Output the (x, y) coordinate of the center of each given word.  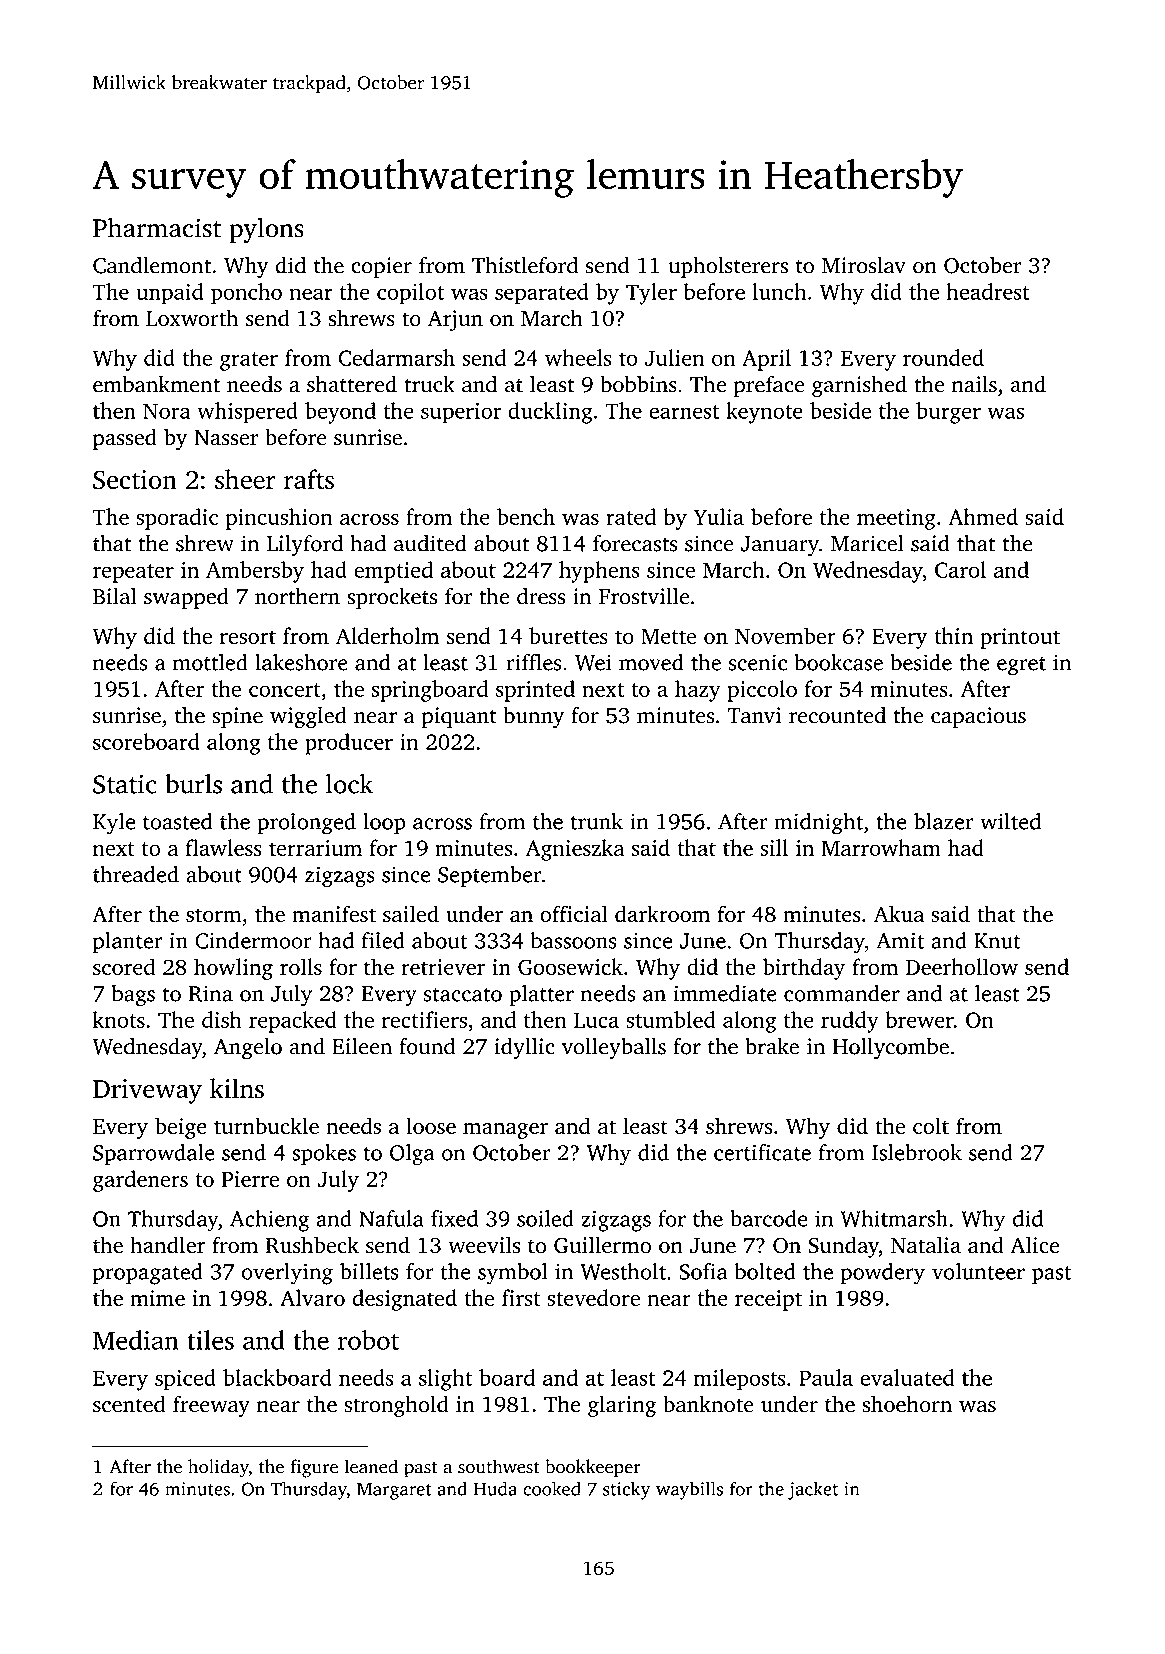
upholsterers (728, 267)
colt (931, 1125)
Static (125, 784)
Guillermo (602, 1245)
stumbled (671, 1019)
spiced (185, 1380)
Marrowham (881, 847)
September (490, 876)
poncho (246, 294)
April (766, 360)
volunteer (978, 1271)
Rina (211, 993)
